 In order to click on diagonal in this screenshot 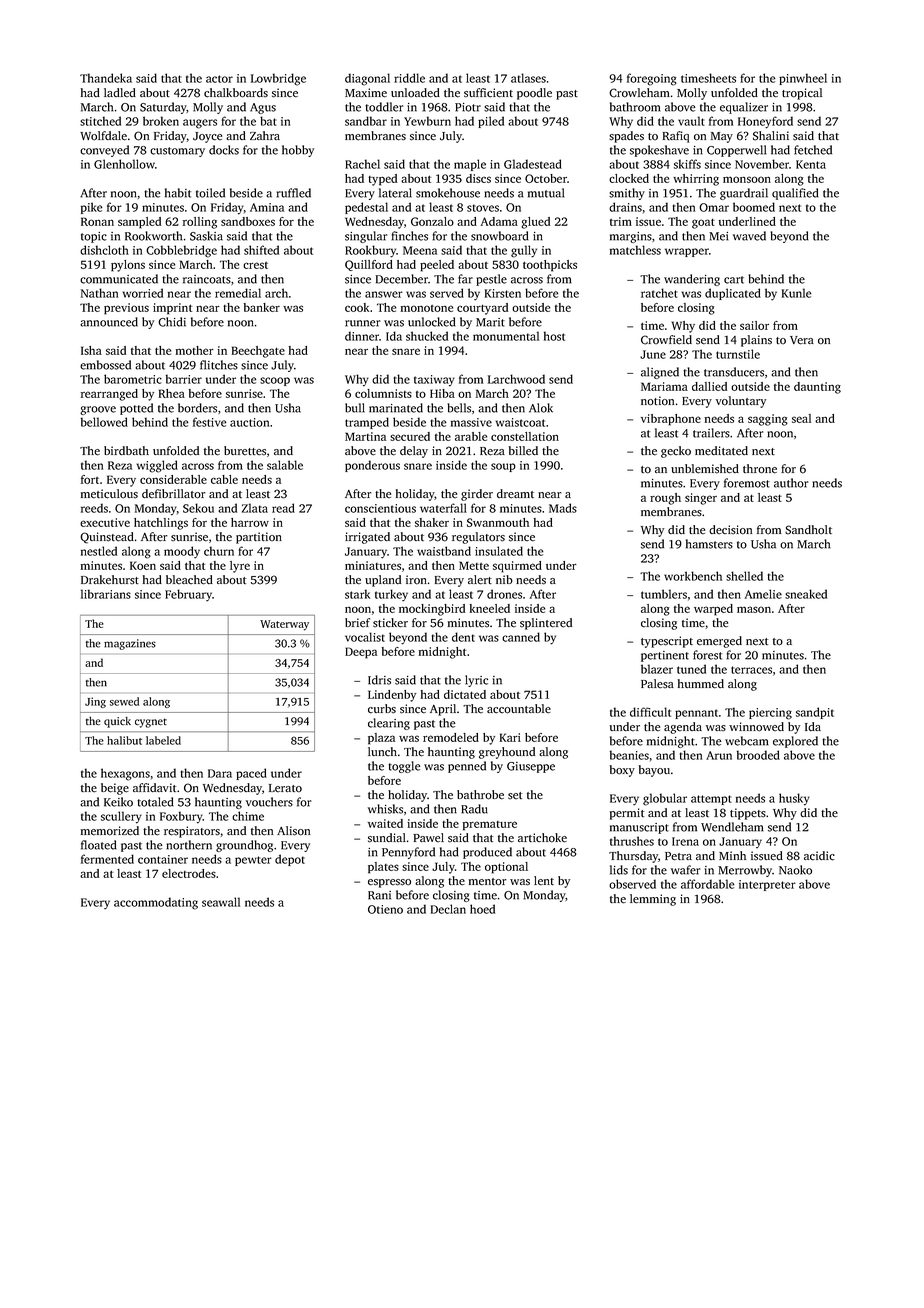, I will do `click(367, 79)`.
